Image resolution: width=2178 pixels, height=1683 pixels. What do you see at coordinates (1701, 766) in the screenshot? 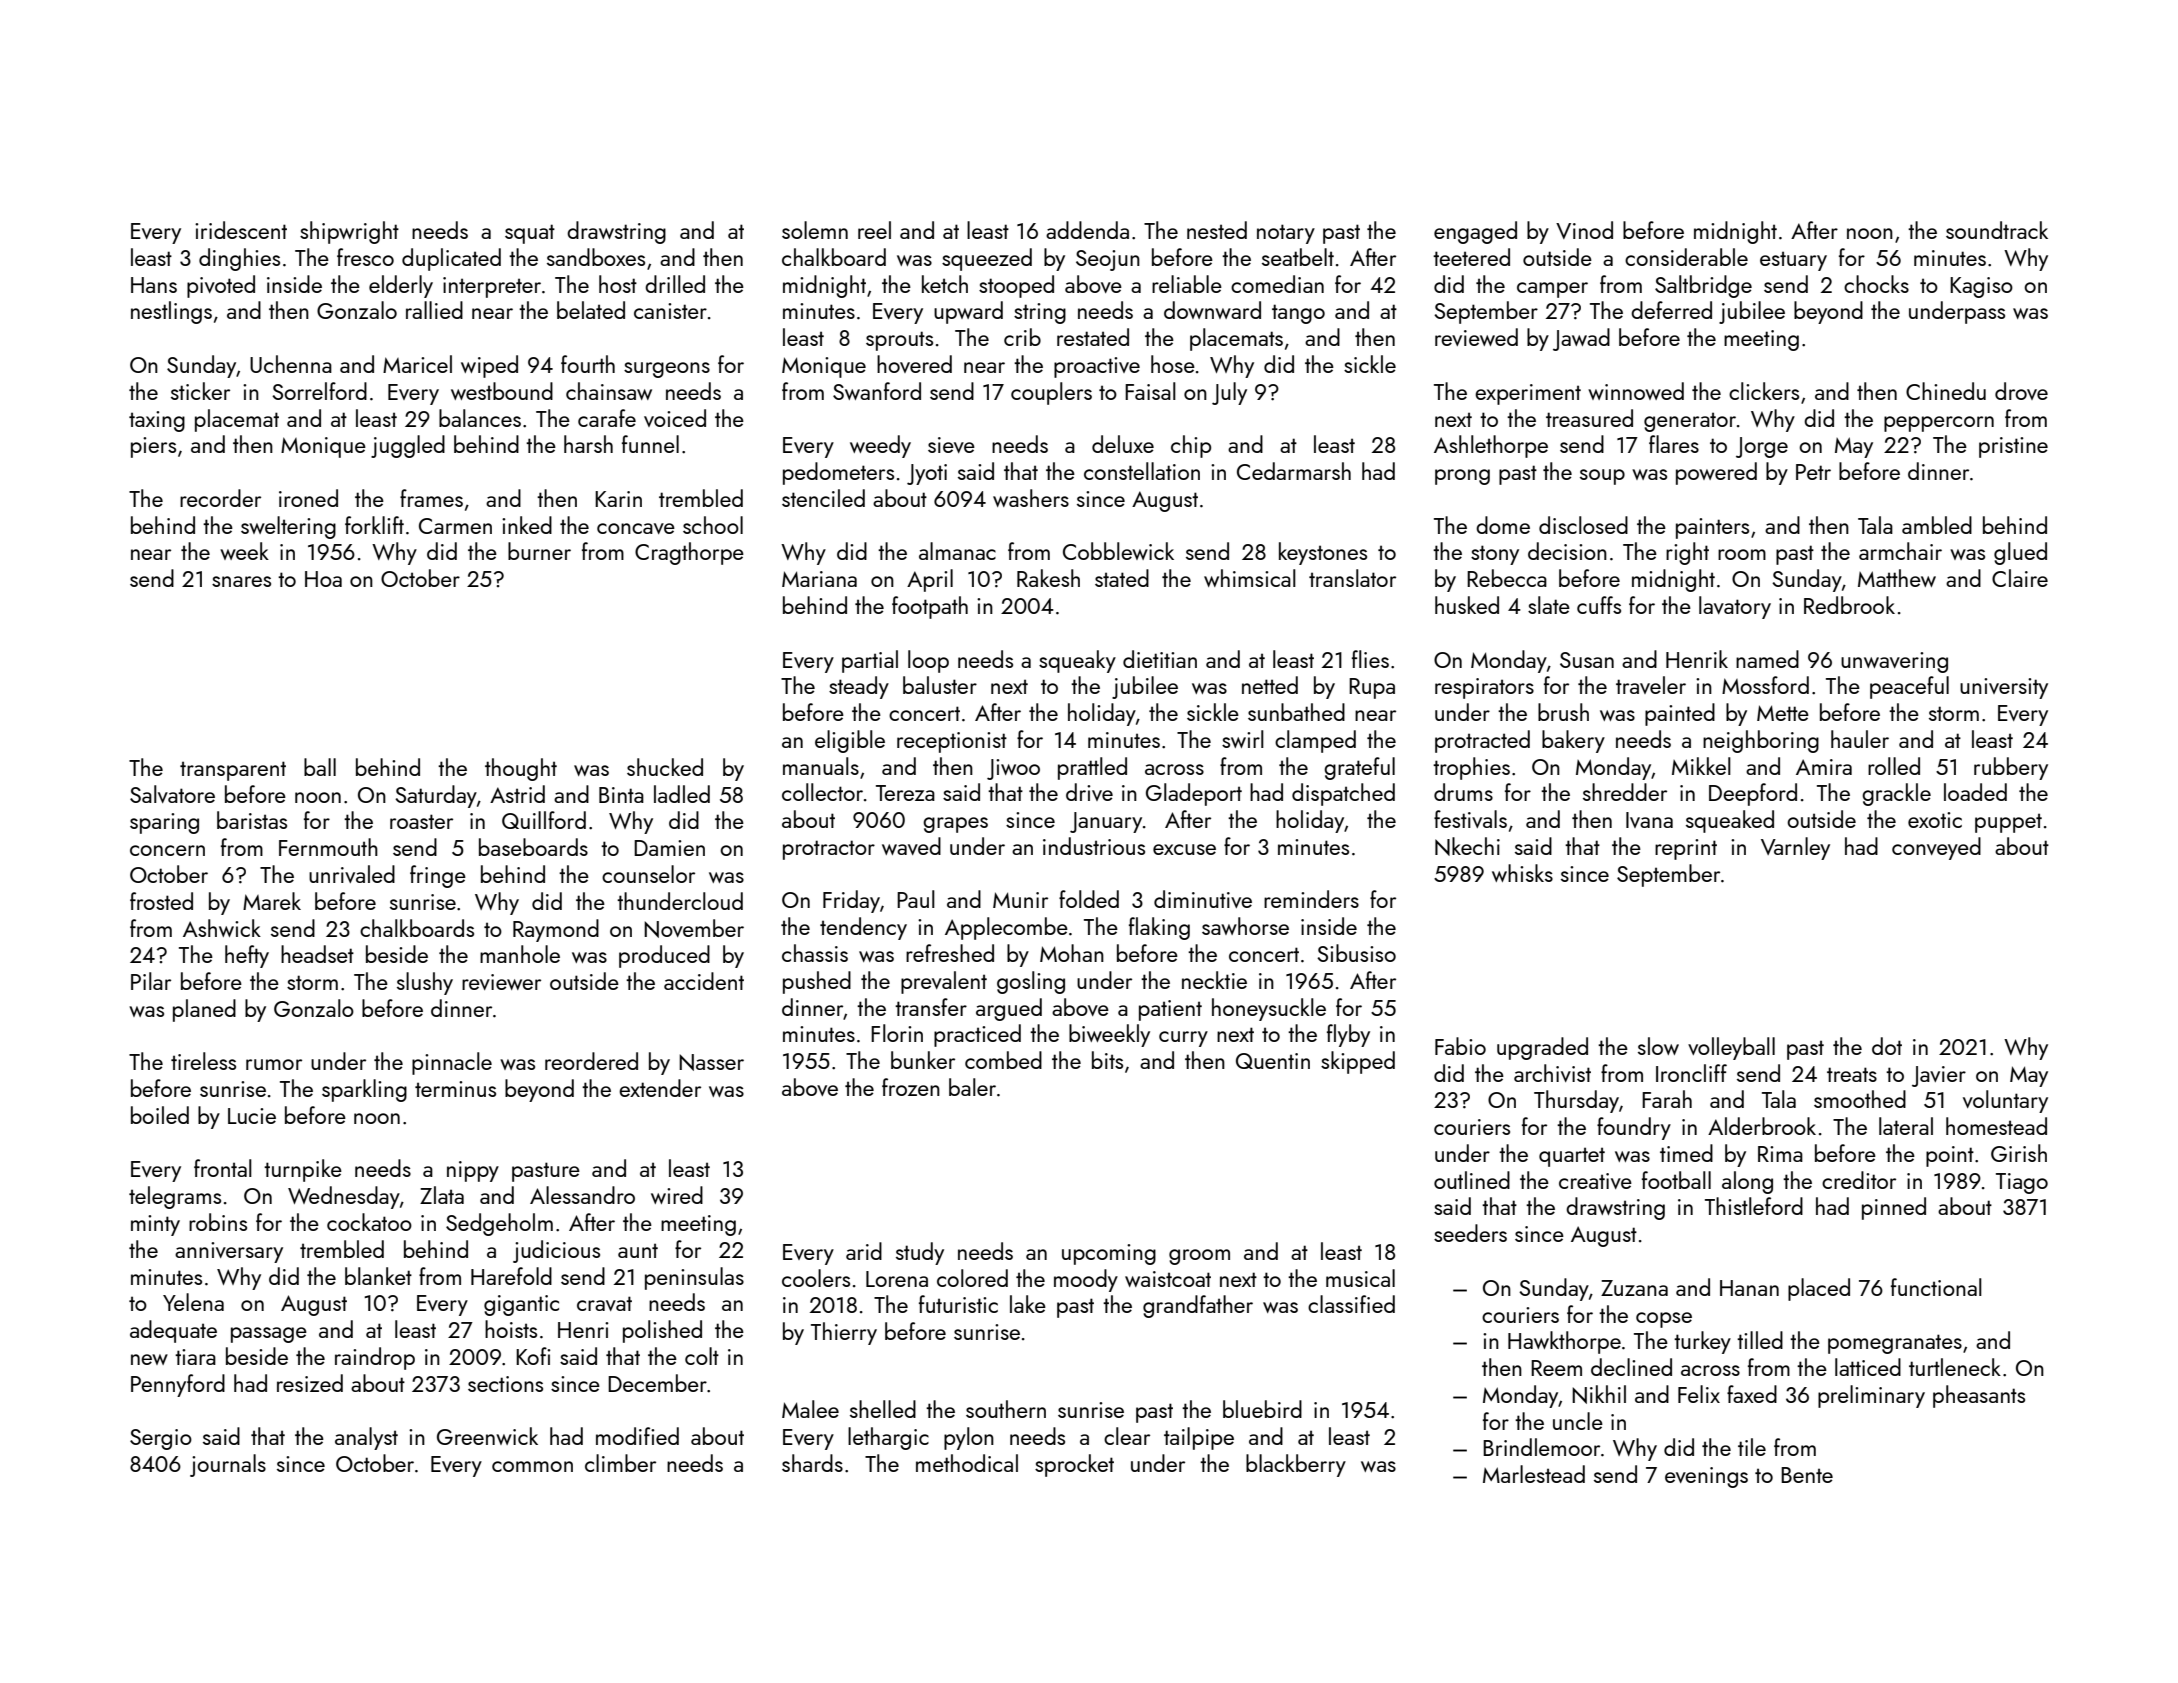
I see `Mikkel` at bounding box center [1701, 766].
